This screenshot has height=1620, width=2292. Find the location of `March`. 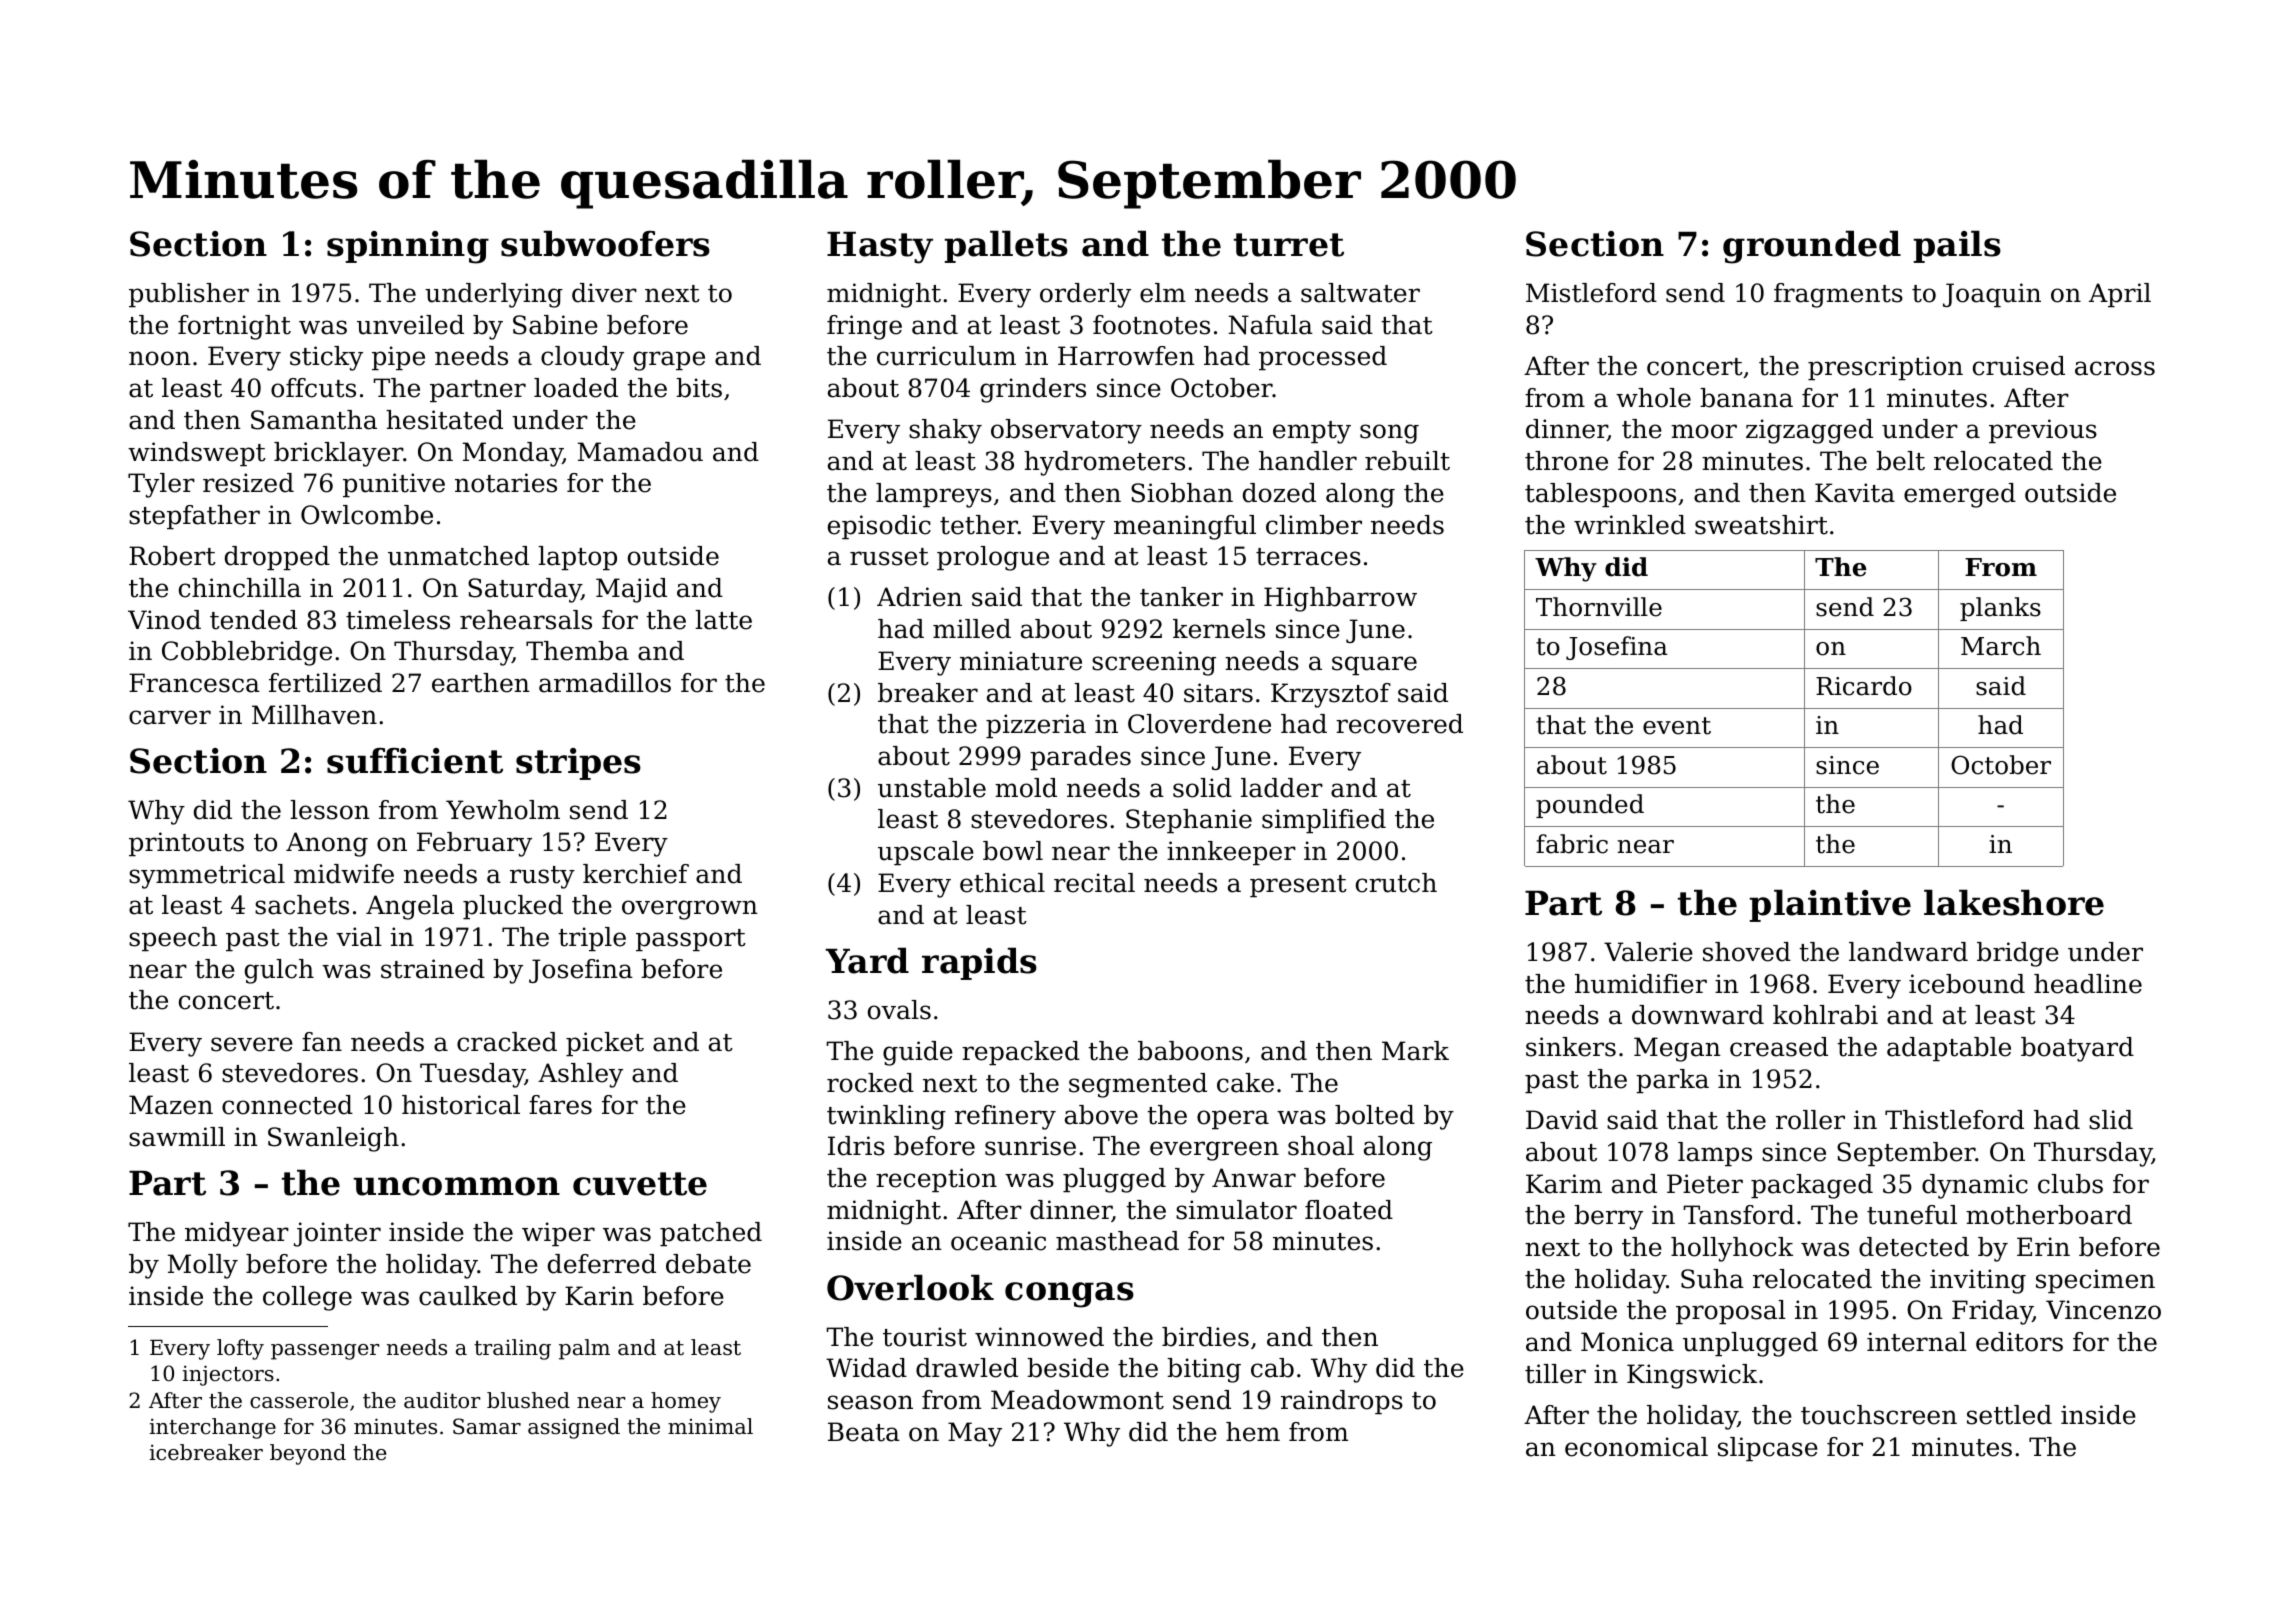

March is located at coordinates (2001, 646).
